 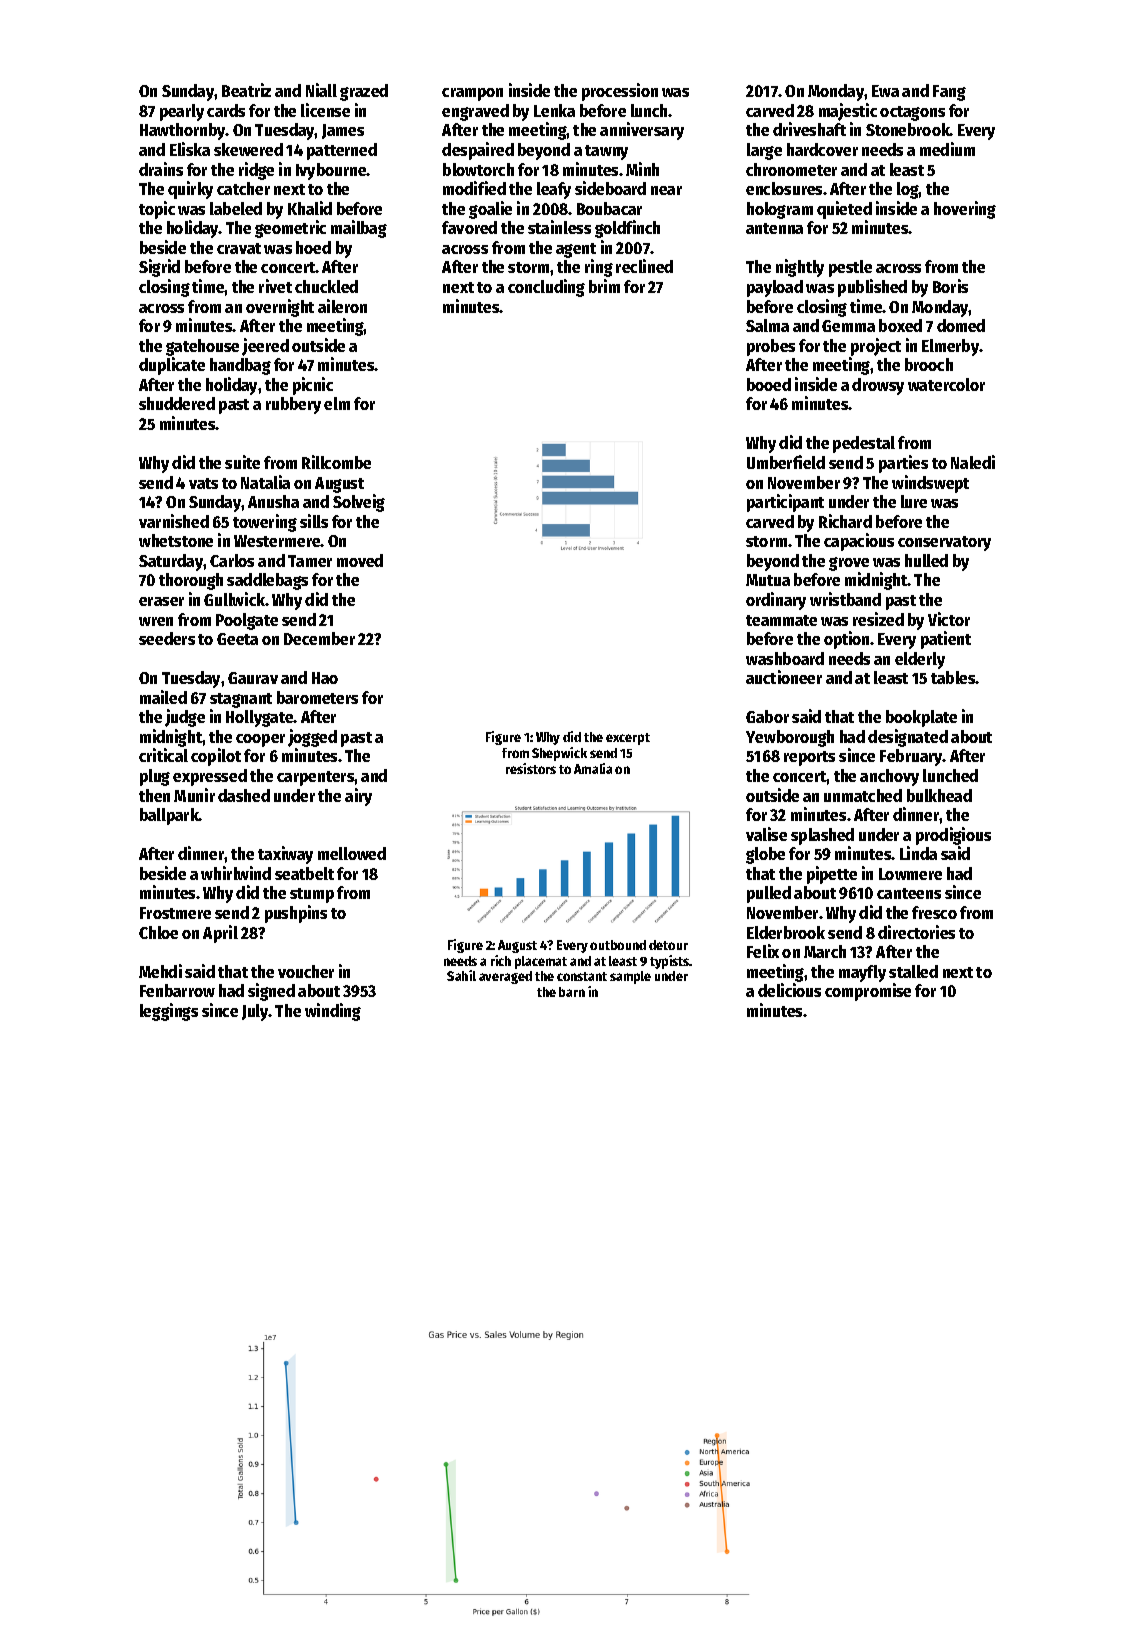 What do you see at coordinates (789, 990) in the screenshot?
I see `delicious` at bounding box center [789, 990].
